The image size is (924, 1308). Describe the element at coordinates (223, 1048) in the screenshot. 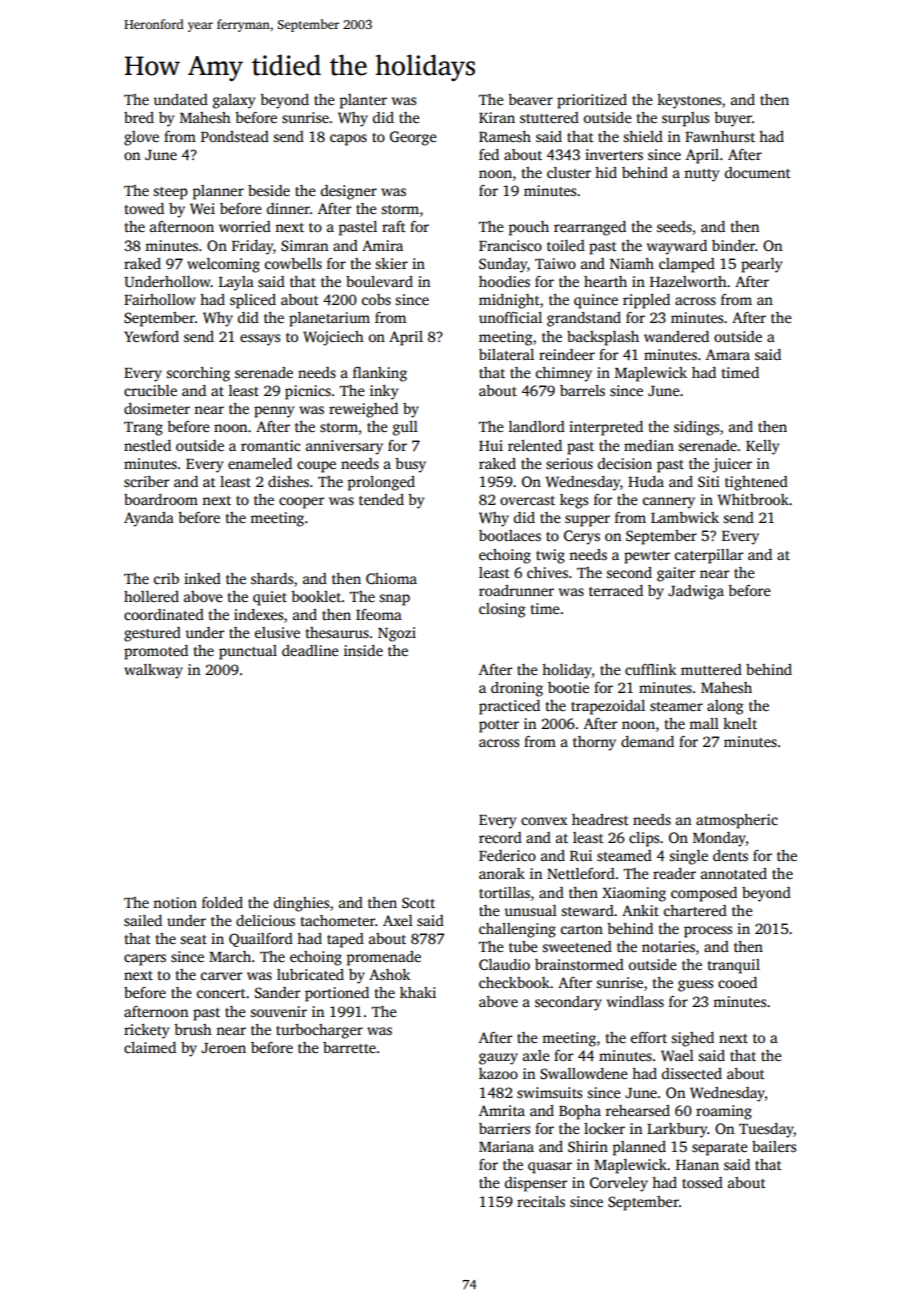

I see `Jeroen` at that location.
